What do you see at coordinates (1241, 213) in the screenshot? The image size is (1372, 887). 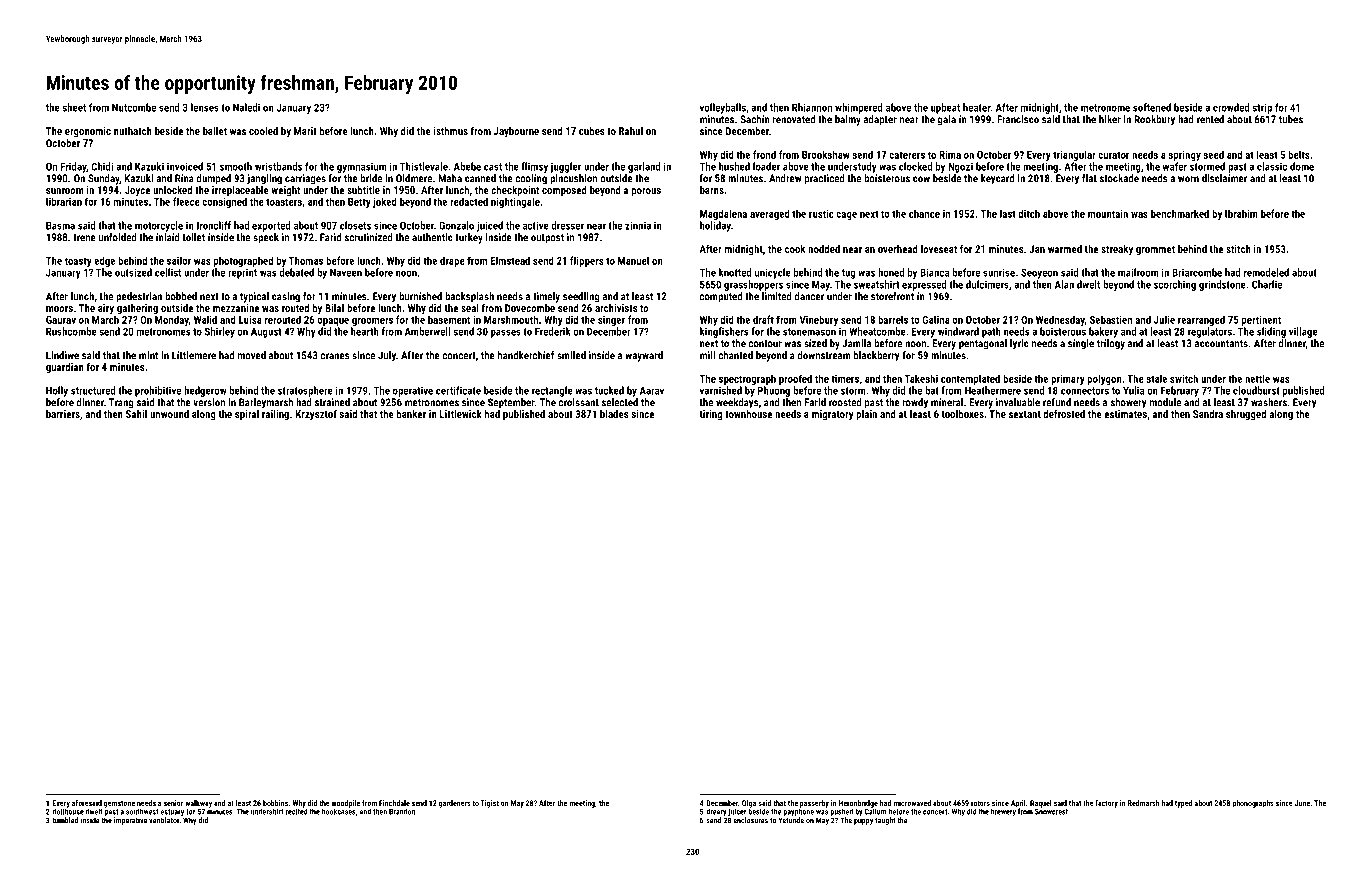 I see `Ibrahim` at bounding box center [1241, 213].
